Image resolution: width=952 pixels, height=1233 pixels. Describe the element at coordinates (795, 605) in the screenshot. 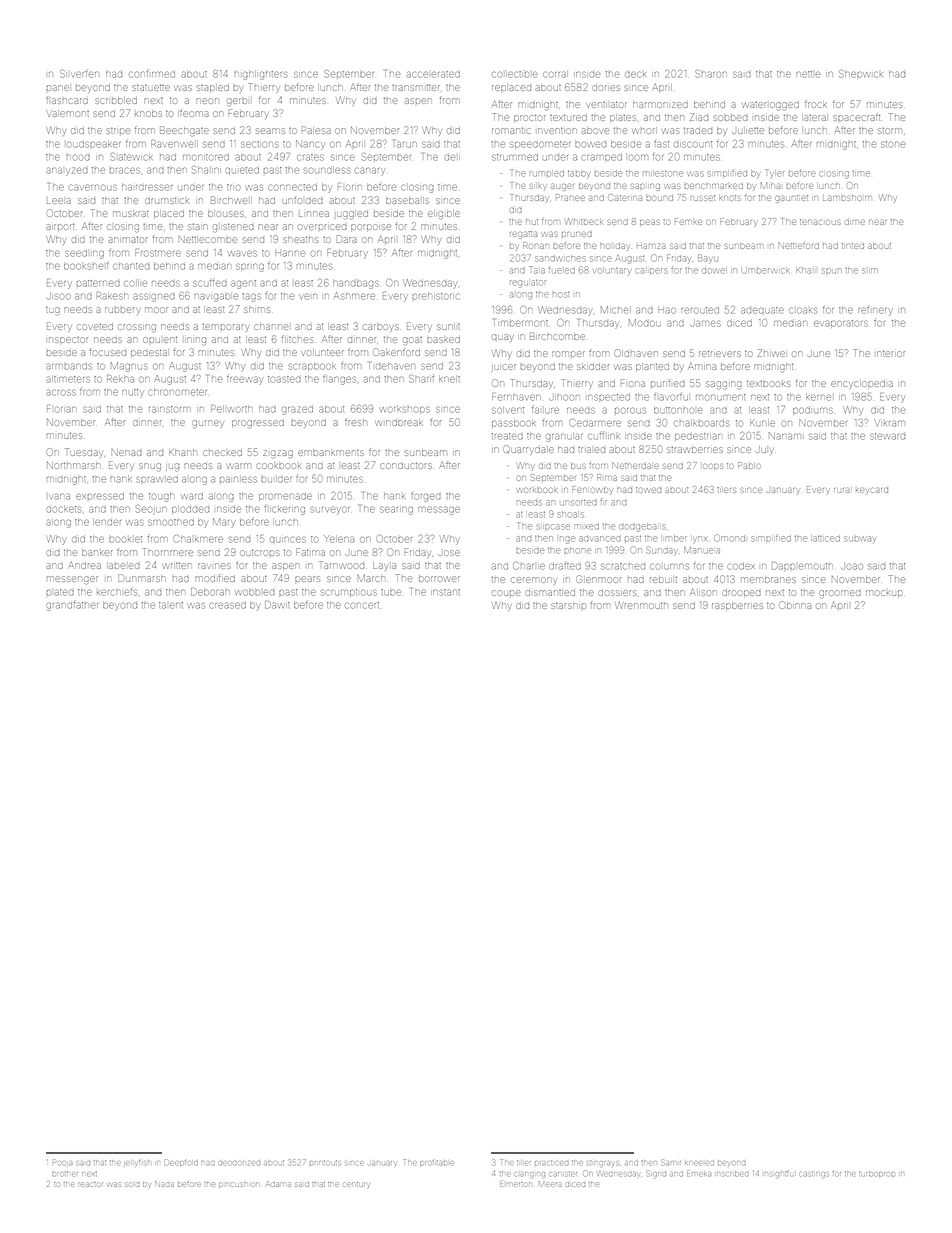

I see `Obinna` at that location.
